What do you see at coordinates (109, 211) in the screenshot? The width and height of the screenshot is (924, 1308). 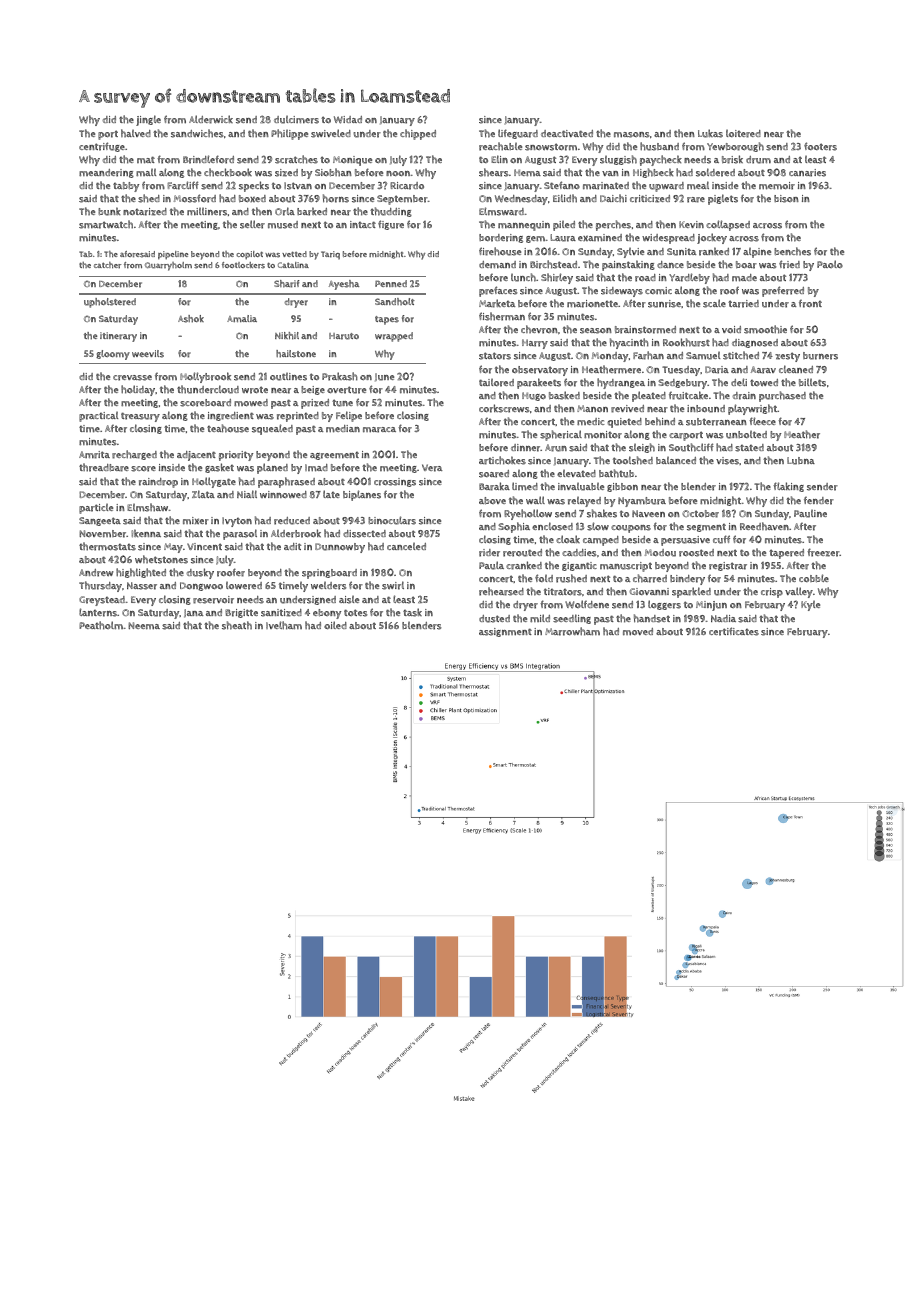 I see `bunk` at bounding box center [109, 211].
